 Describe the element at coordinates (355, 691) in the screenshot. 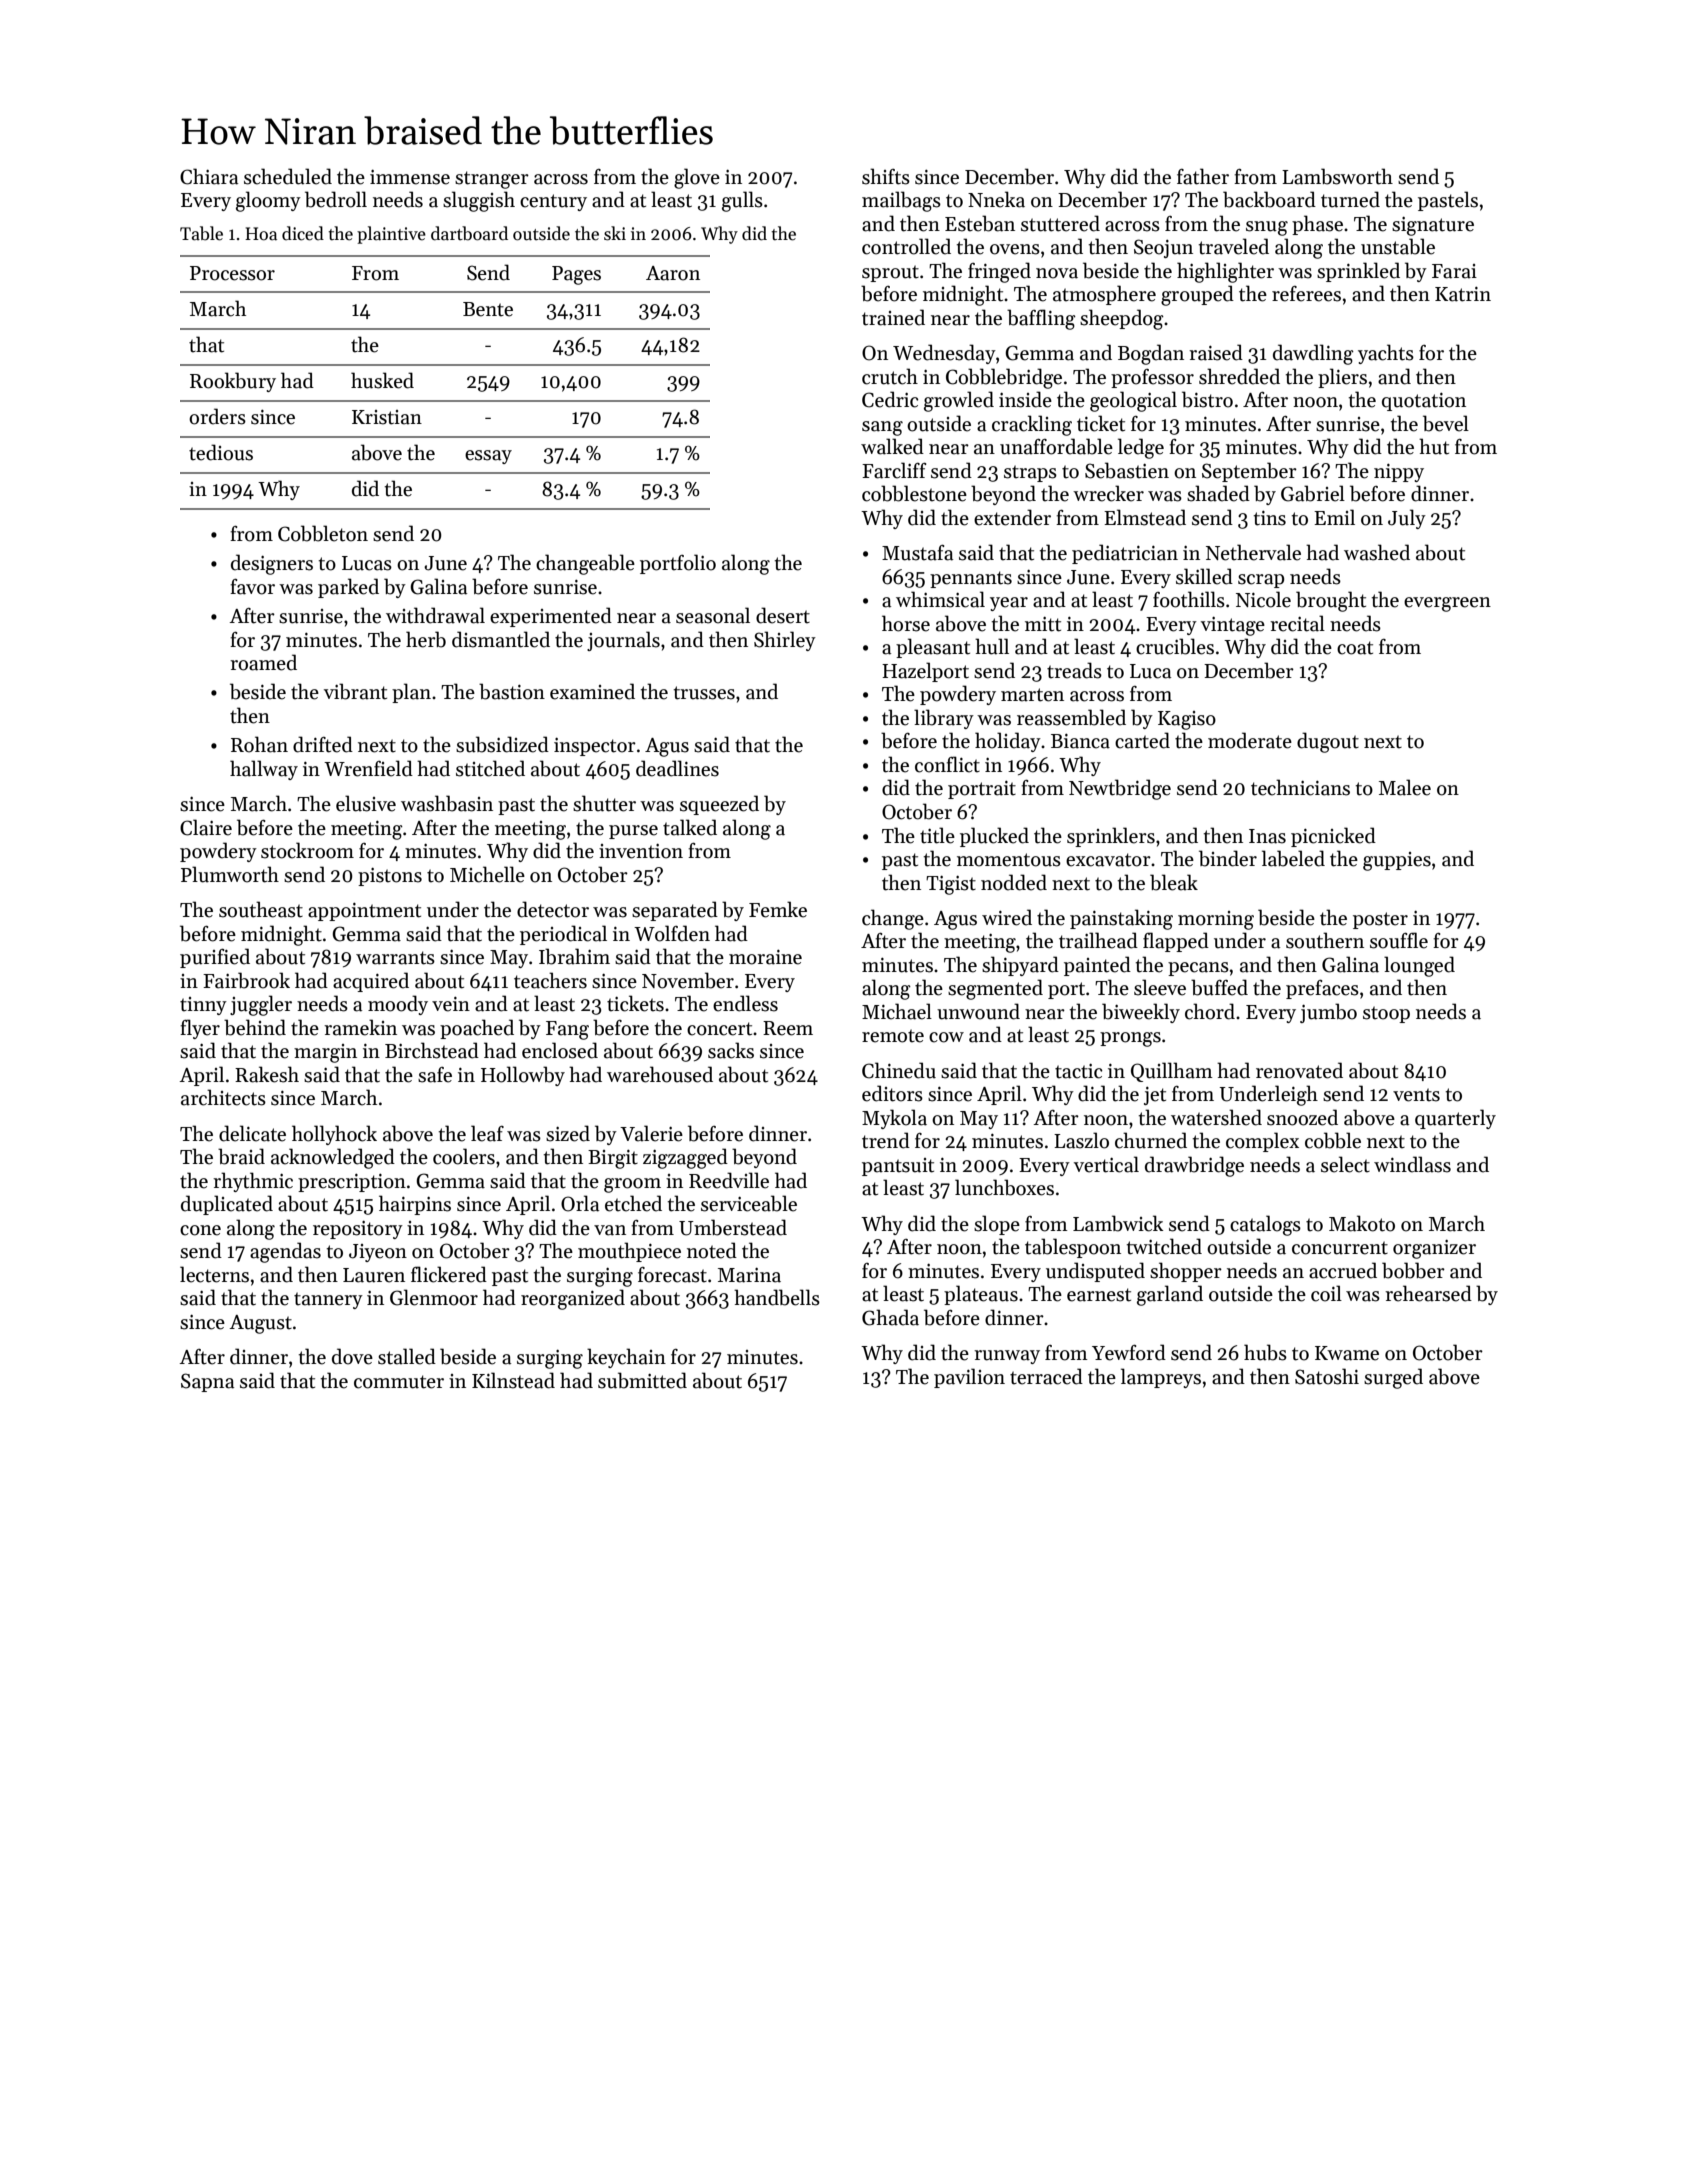

I see `vibrant` at that location.
